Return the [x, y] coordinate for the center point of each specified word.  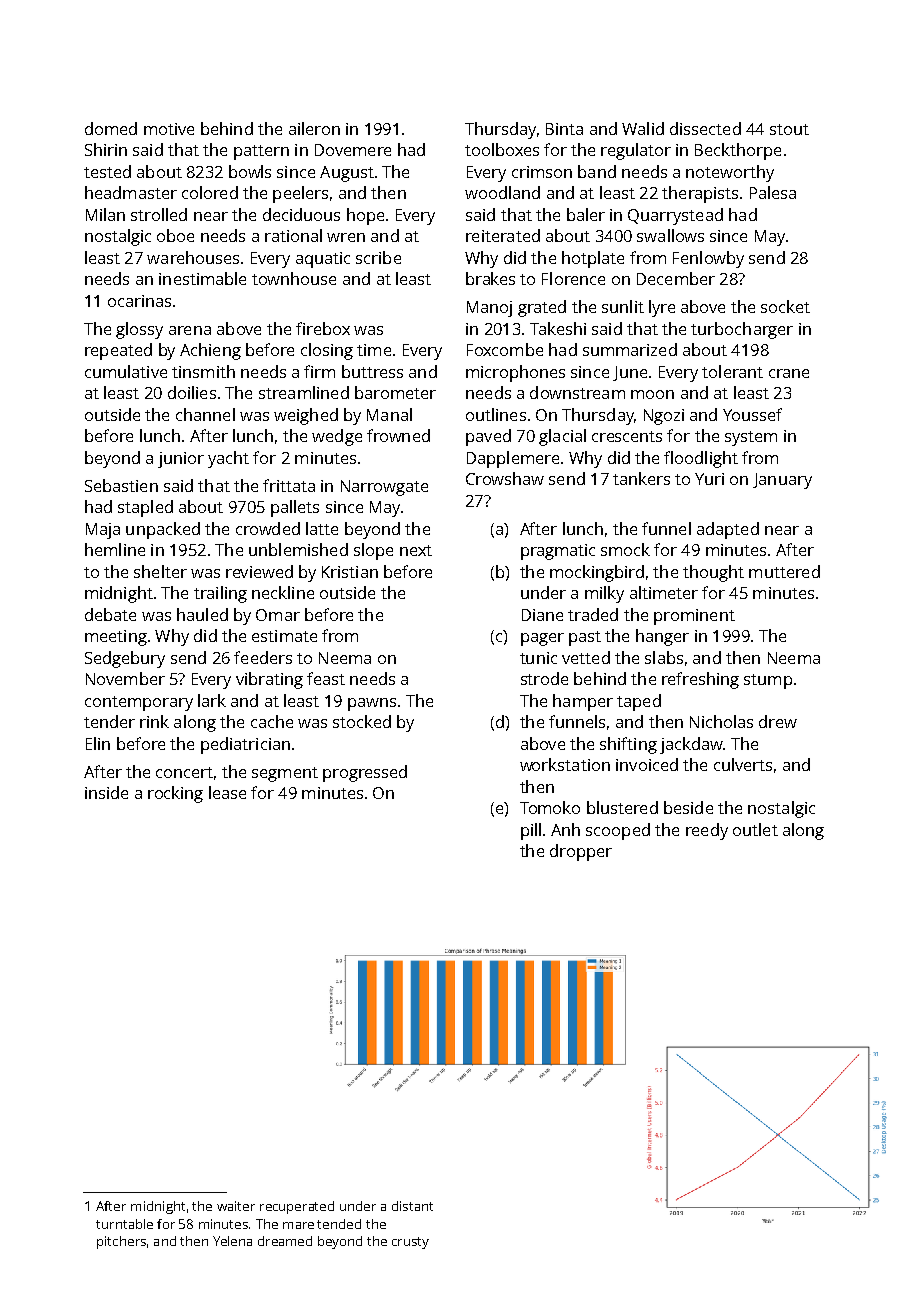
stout [789, 129]
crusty [410, 1243]
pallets [295, 508]
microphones [515, 373]
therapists [700, 194]
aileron [314, 128]
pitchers [121, 1242]
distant [412, 1206]
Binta [564, 129]
